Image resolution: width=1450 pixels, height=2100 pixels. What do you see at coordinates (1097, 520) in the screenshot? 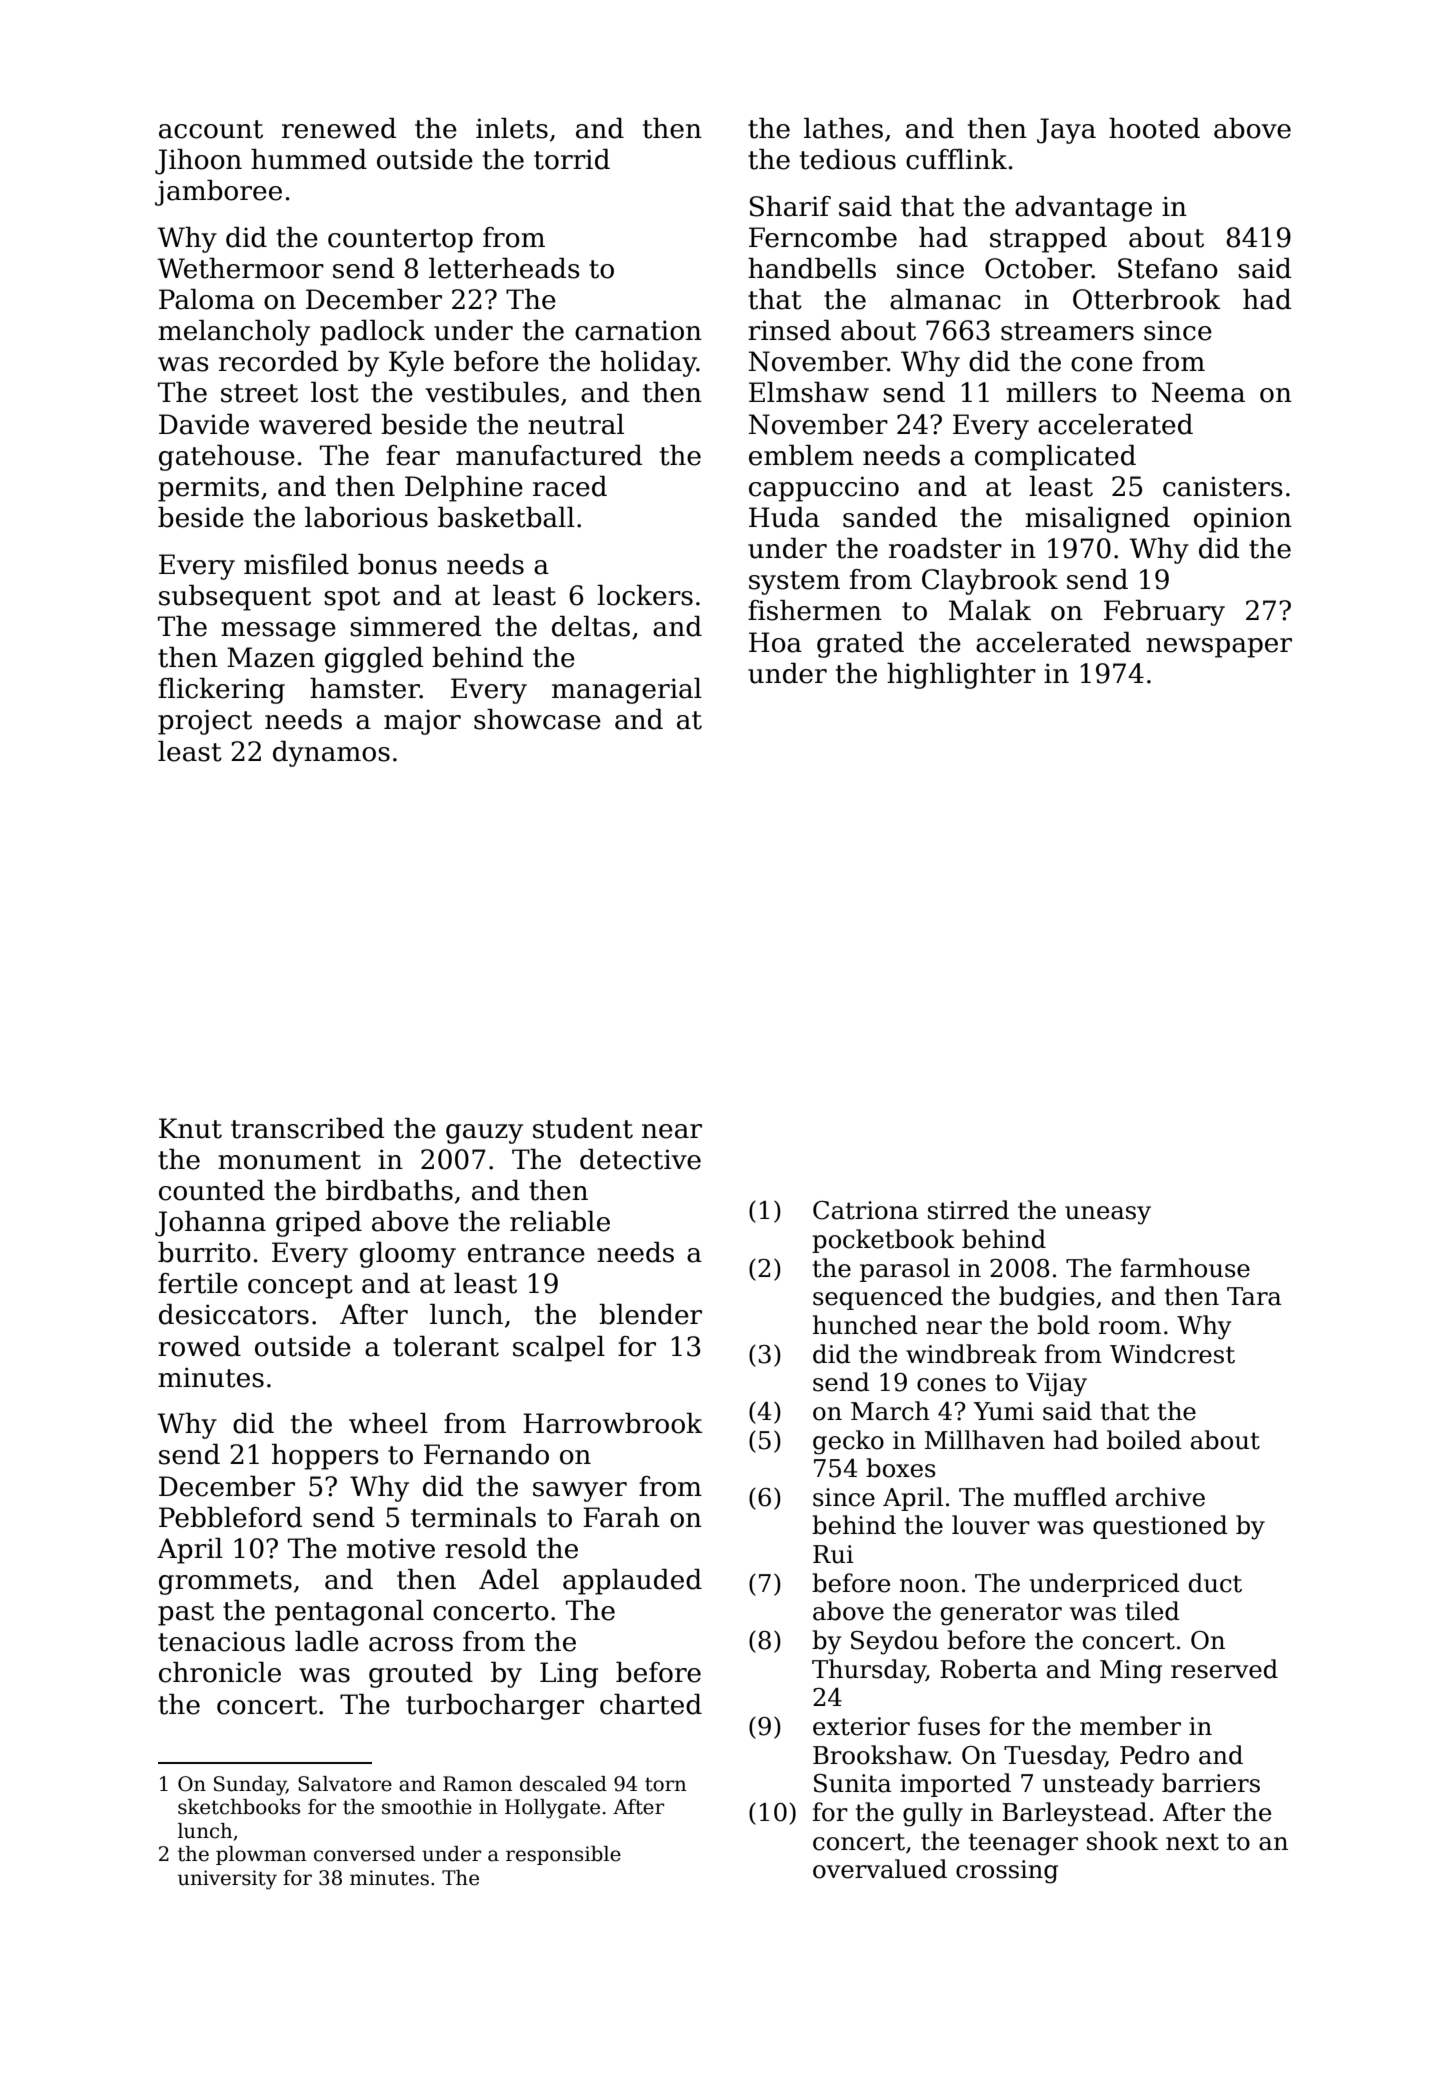
I see `misaligned` at bounding box center [1097, 520].
